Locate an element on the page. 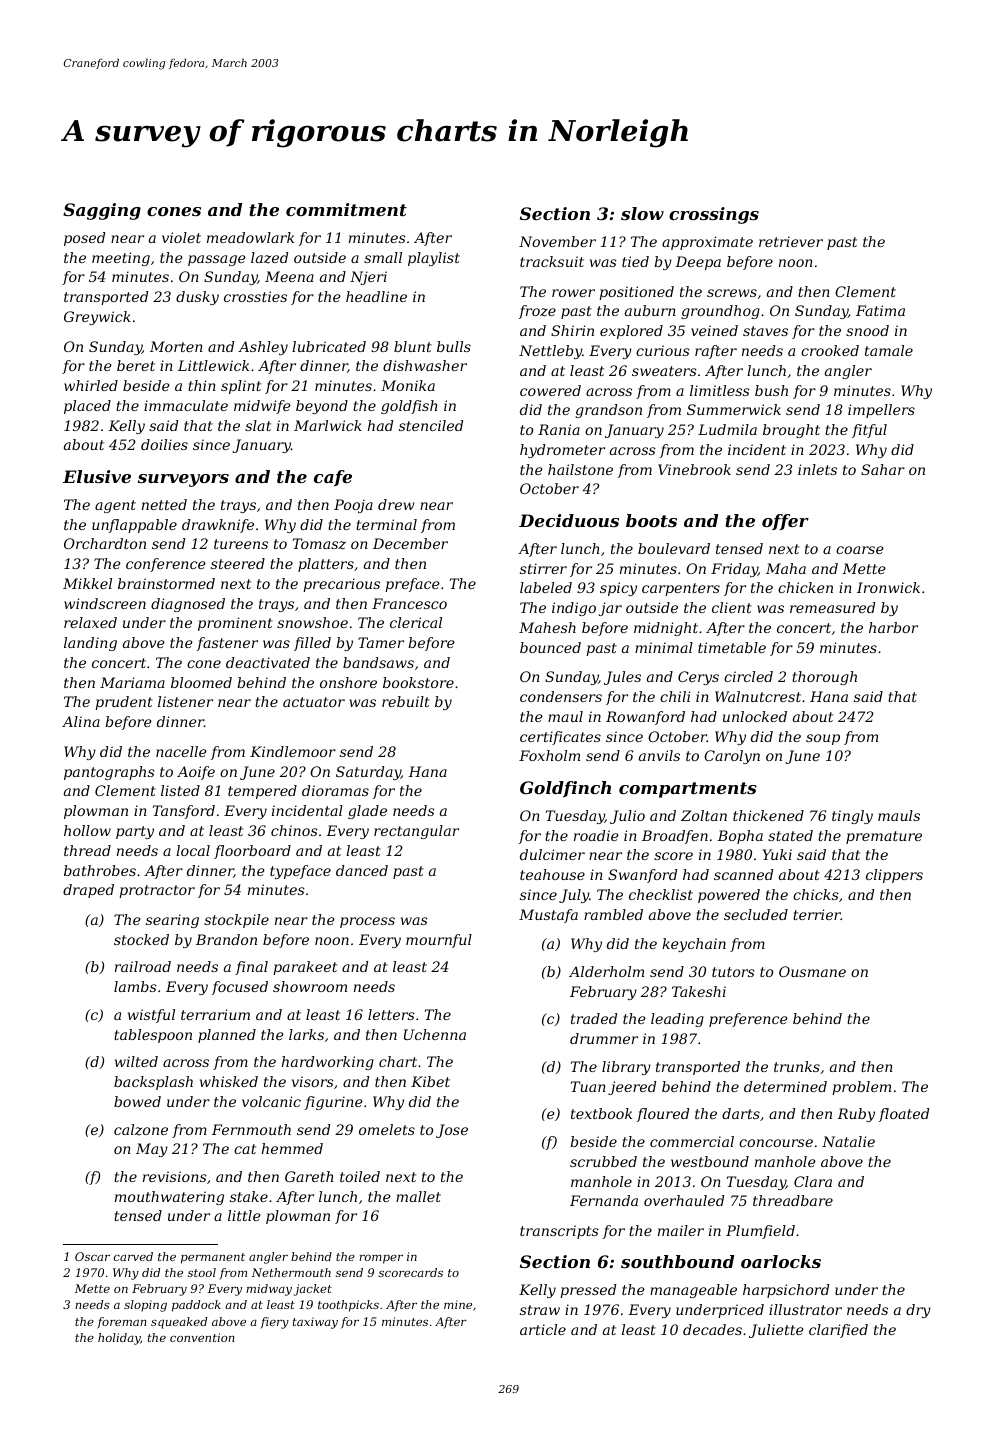 Image resolution: width=997 pixels, height=1444 pixels. brainstormed is located at coordinates (166, 583).
